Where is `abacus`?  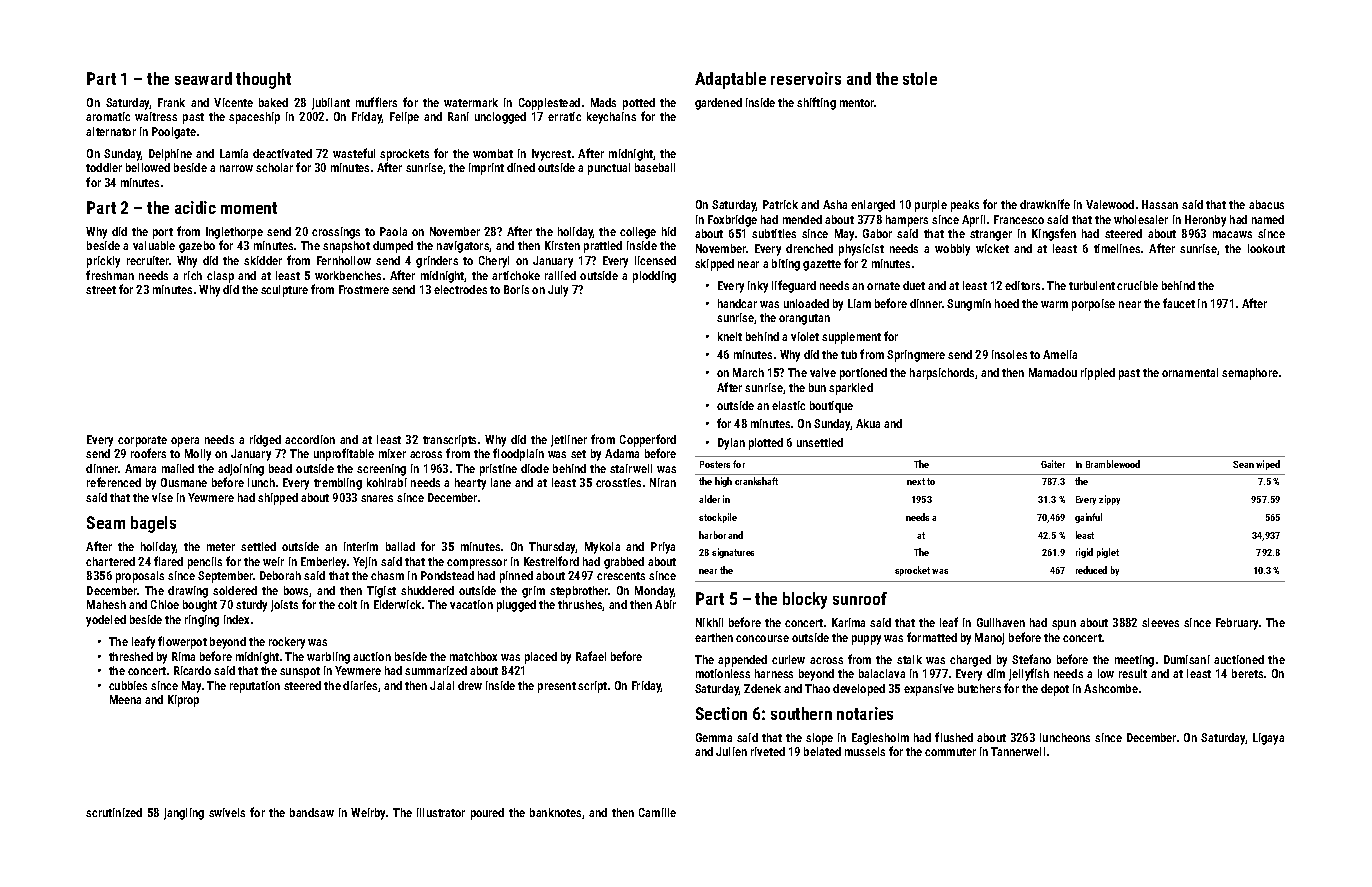 abacus is located at coordinates (1266, 204).
